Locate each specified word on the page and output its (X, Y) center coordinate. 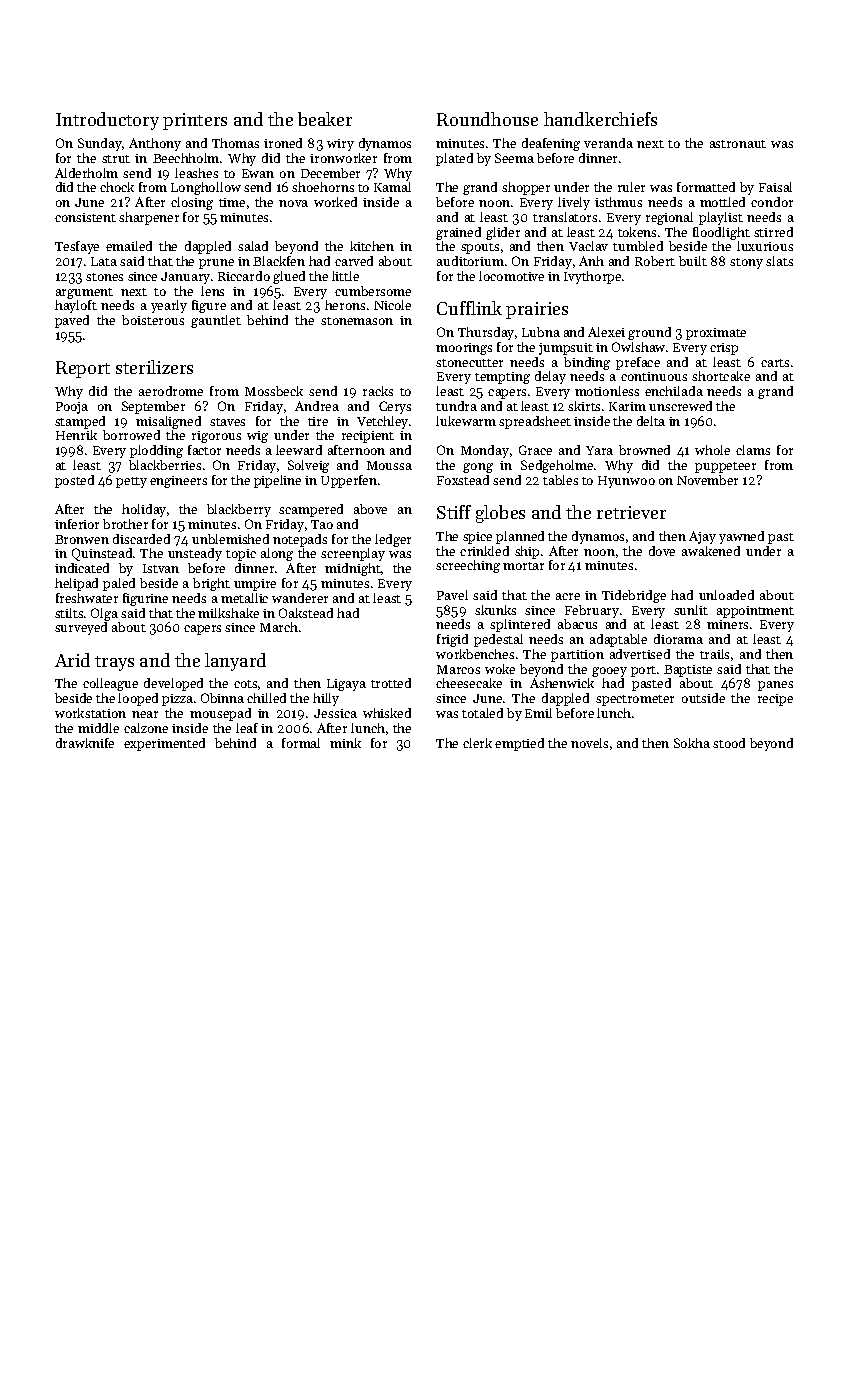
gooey (609, 672)
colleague (110, 684)
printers (195, 121)
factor (204, 450)
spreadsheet (535, 422)
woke (500, 669)
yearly (169, 306)
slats (779, 261)
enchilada (674, 391)
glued (289, 277)
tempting (502, 378)
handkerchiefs (600, 119)
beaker (325, 119)
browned (644, 450)
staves (227, 422)
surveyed (81, 628)
